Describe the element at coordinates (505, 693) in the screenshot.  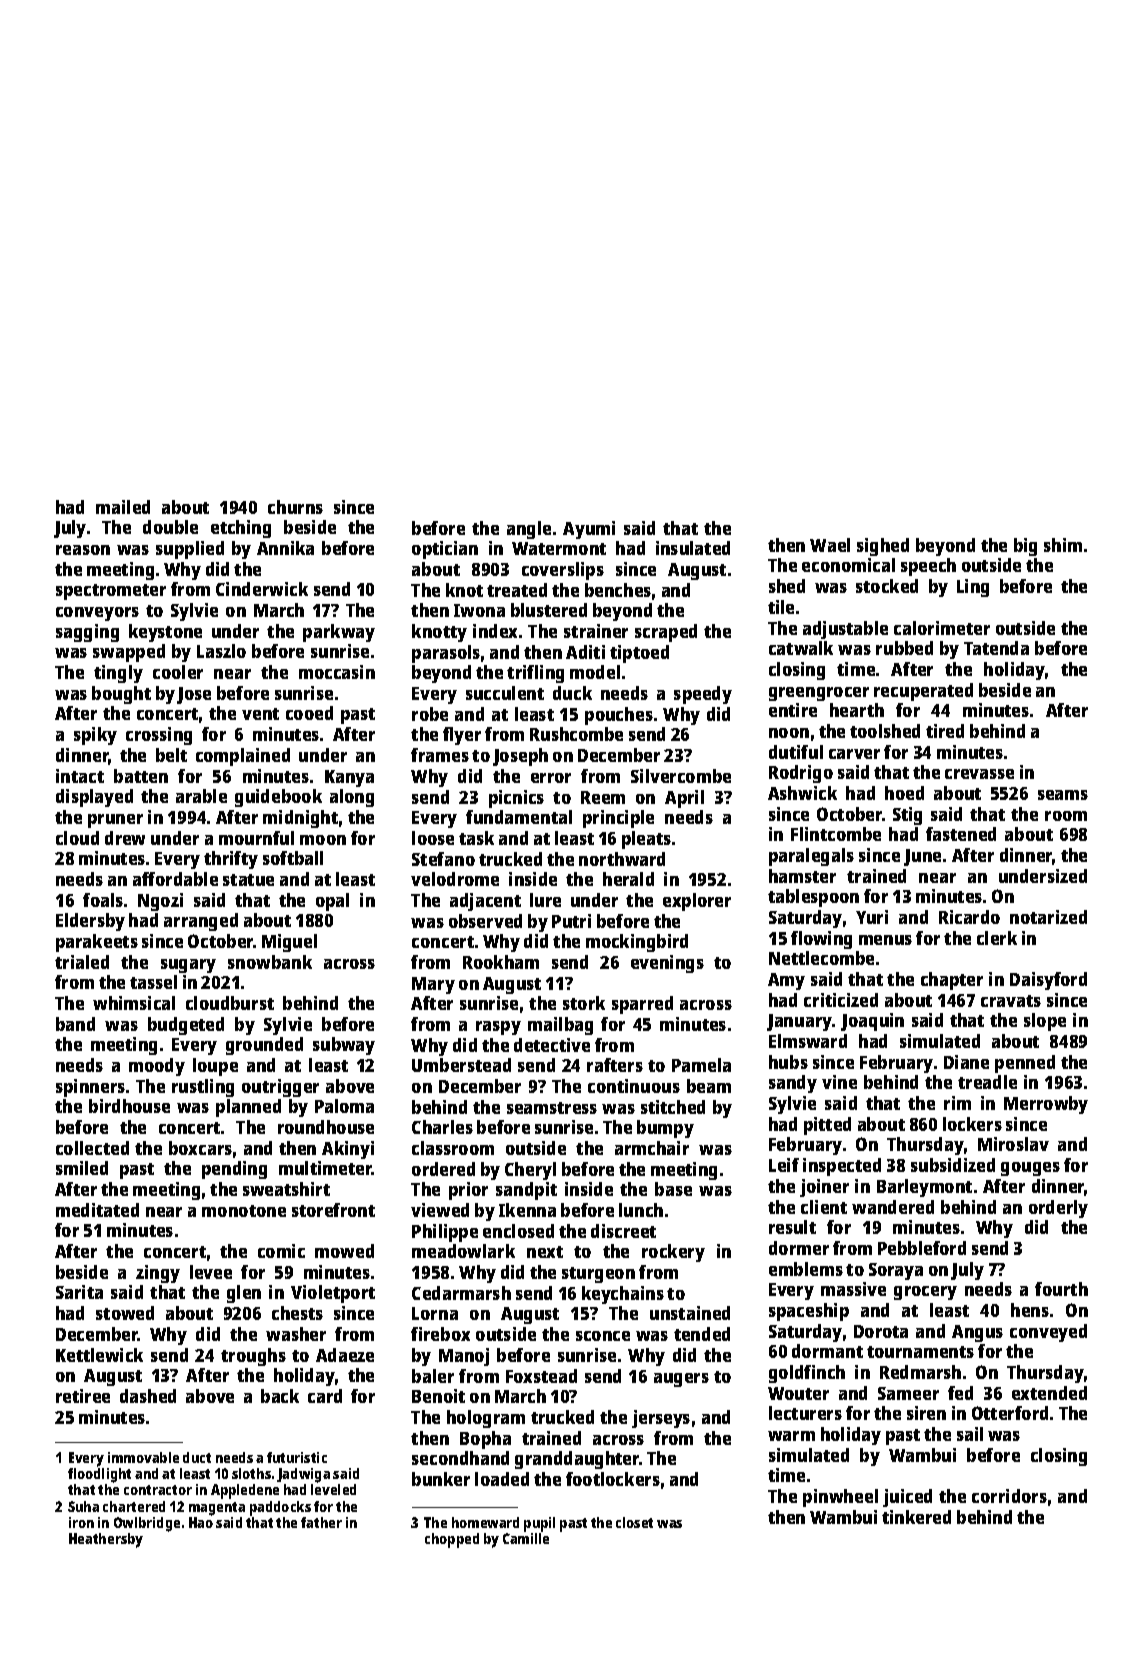
I see `succulent` at that location.
